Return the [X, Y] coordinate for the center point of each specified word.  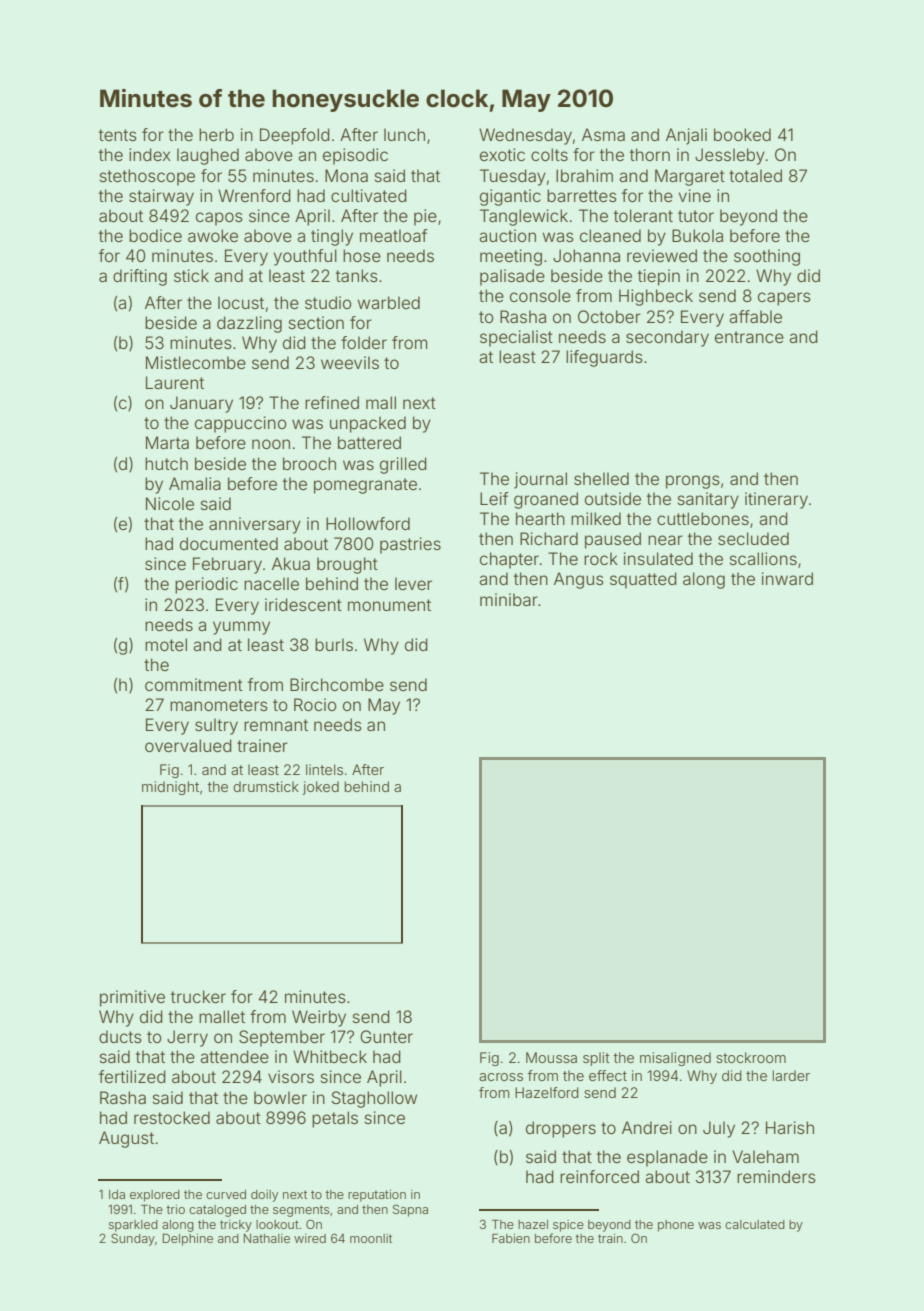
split [596, 1059]
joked [321, 788]
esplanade [667, 1158]
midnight [170, 788]
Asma [603, 134]
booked [742, 134]
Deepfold [295, 136]
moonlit [371, 1238]
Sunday [133, 1239]
